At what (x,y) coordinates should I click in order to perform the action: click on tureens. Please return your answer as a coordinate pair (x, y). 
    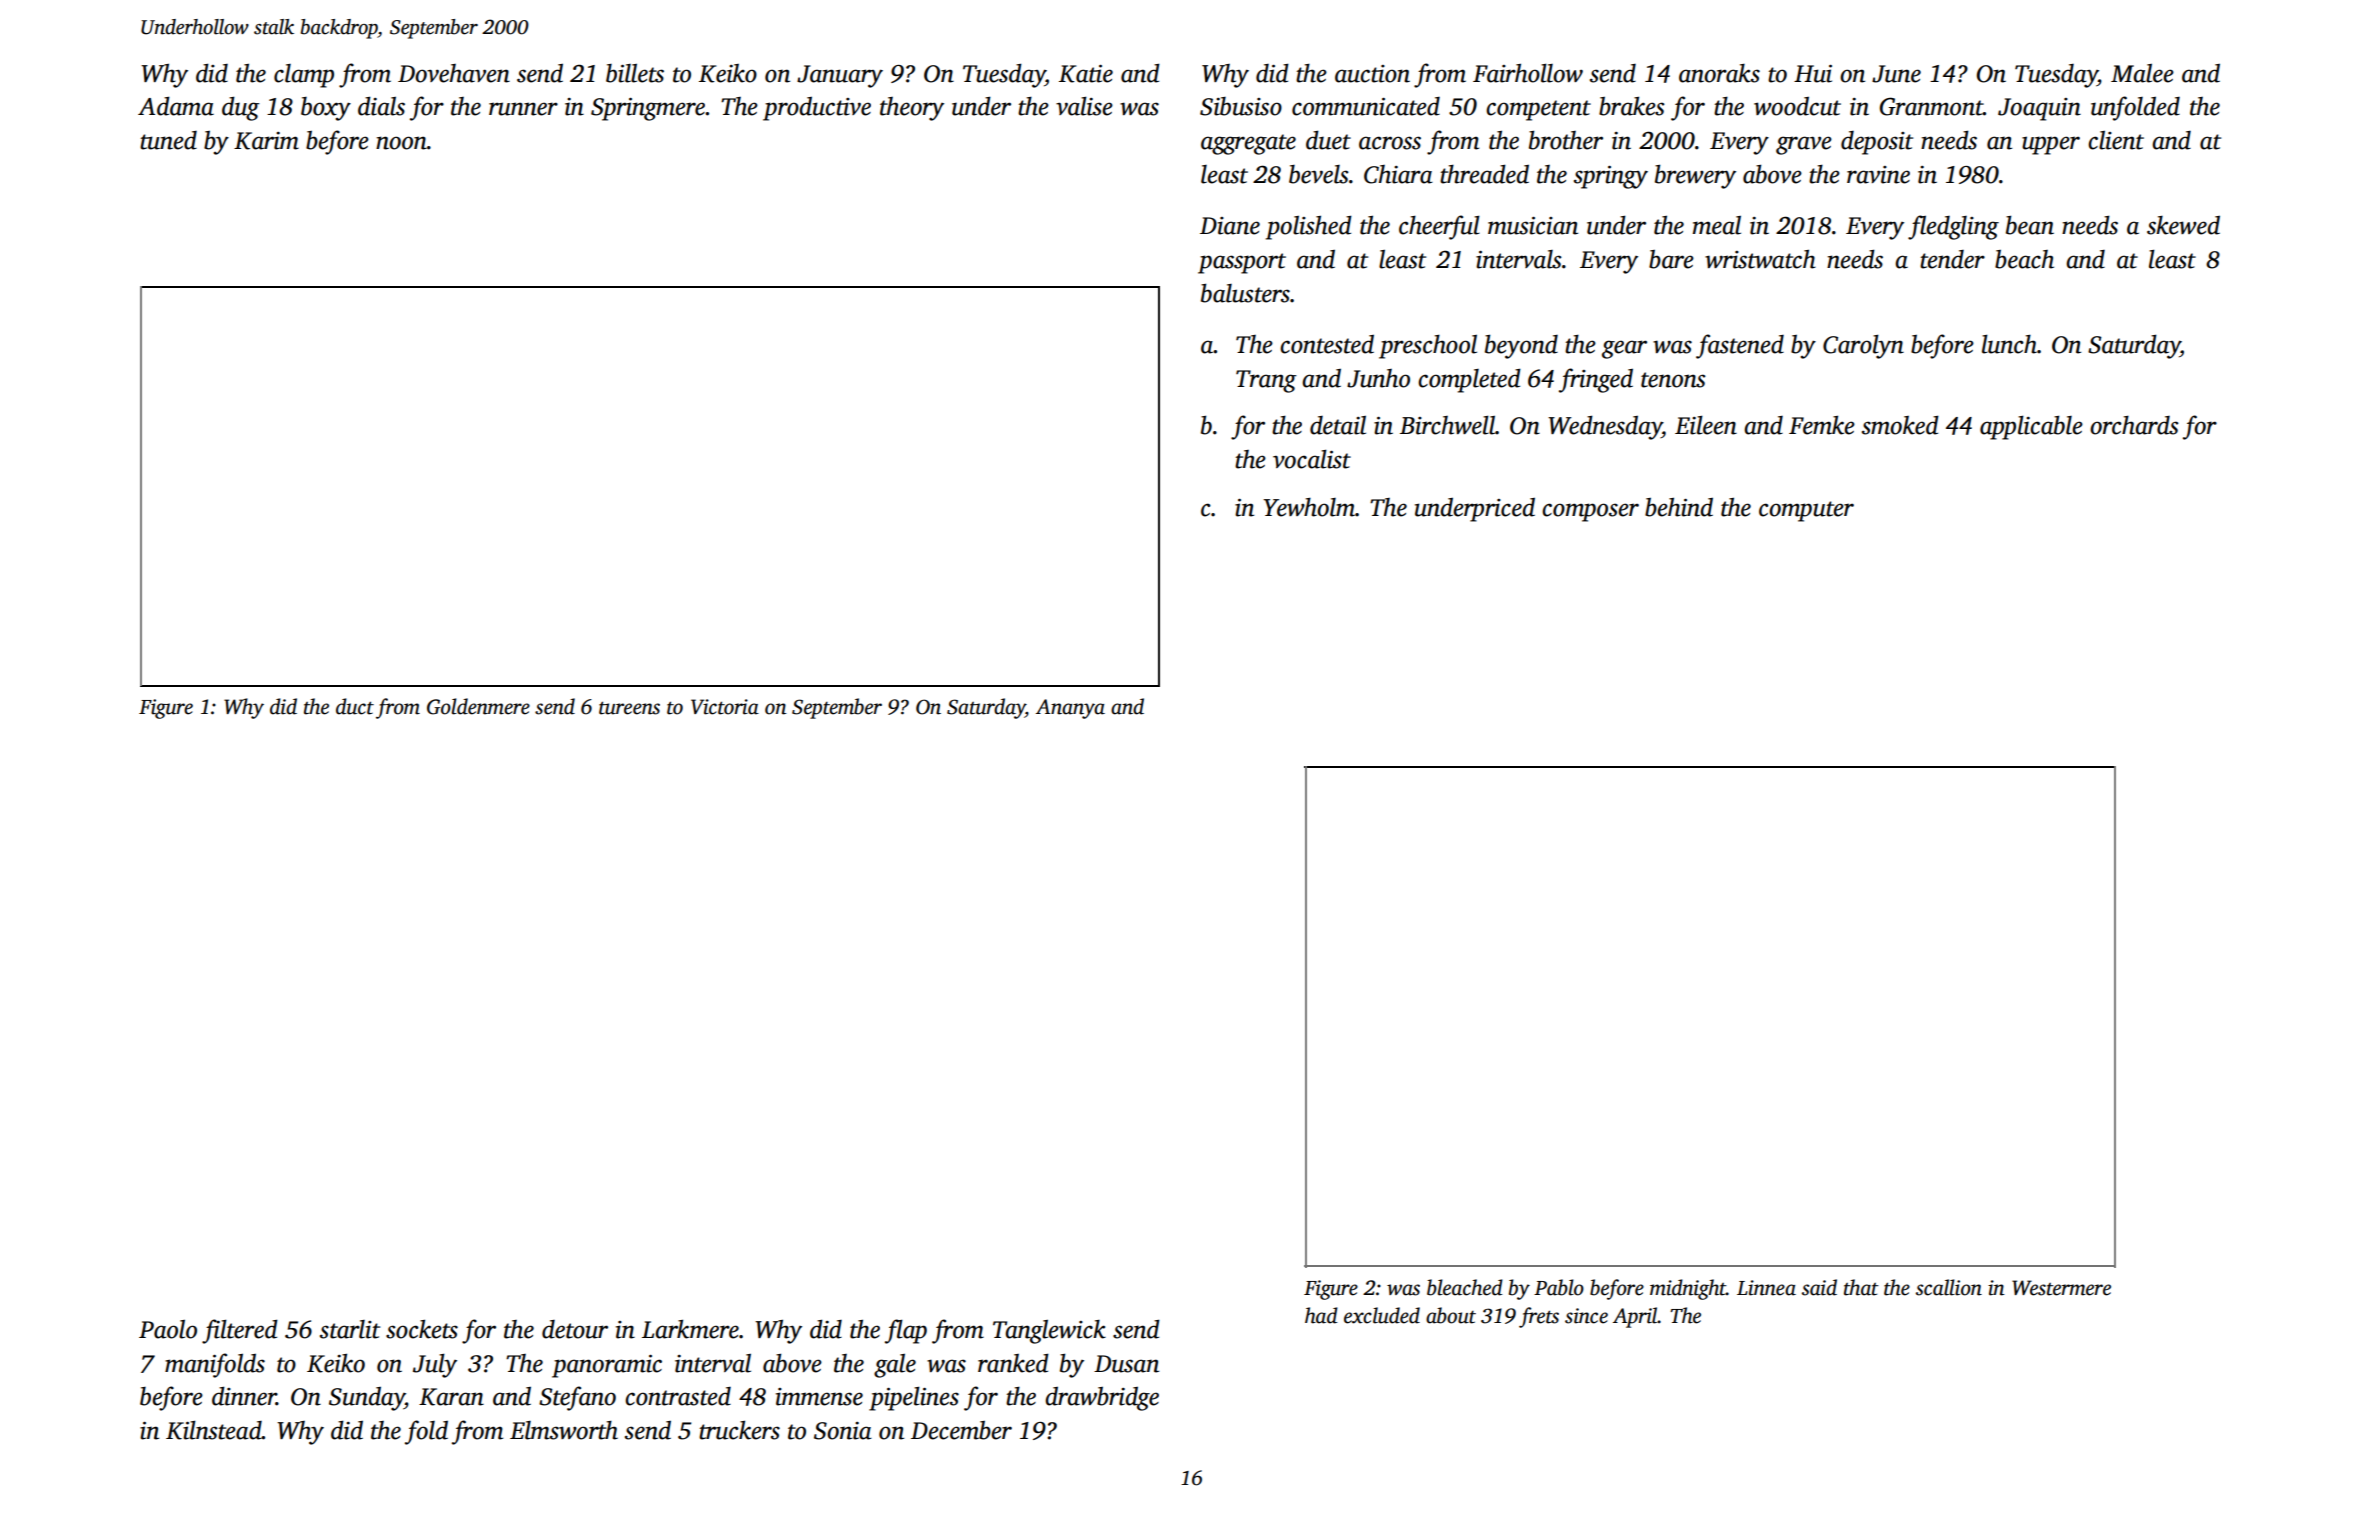
    Looking at the image, I should click on (629, 708).
